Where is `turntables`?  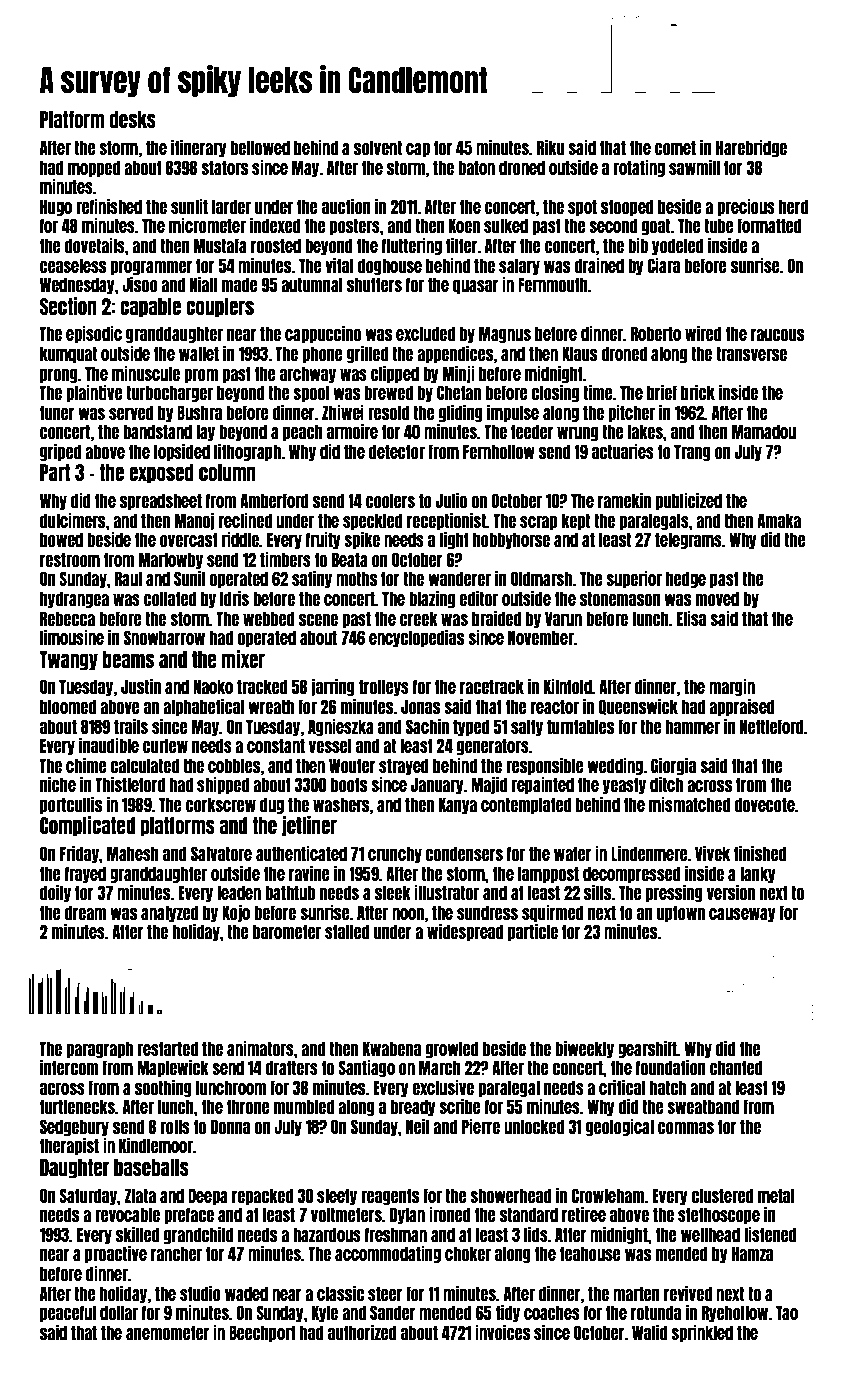
turntables is located at coordinates (580, 726).
